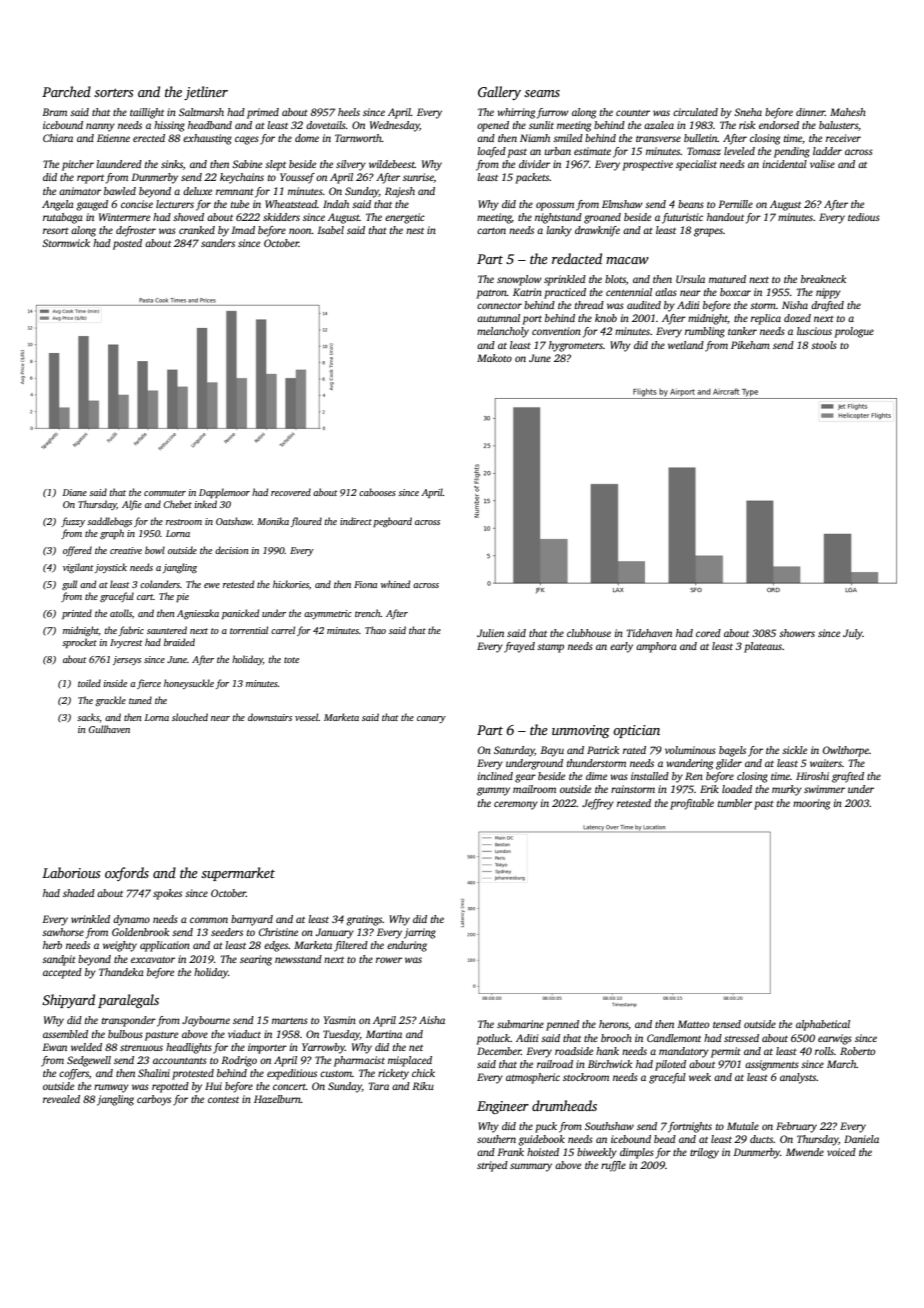 This document has height=1308, width=924. What do you see at coordinates (154, 1100) in the document?
I see `carboys` at bounding box center [154, 1100].
